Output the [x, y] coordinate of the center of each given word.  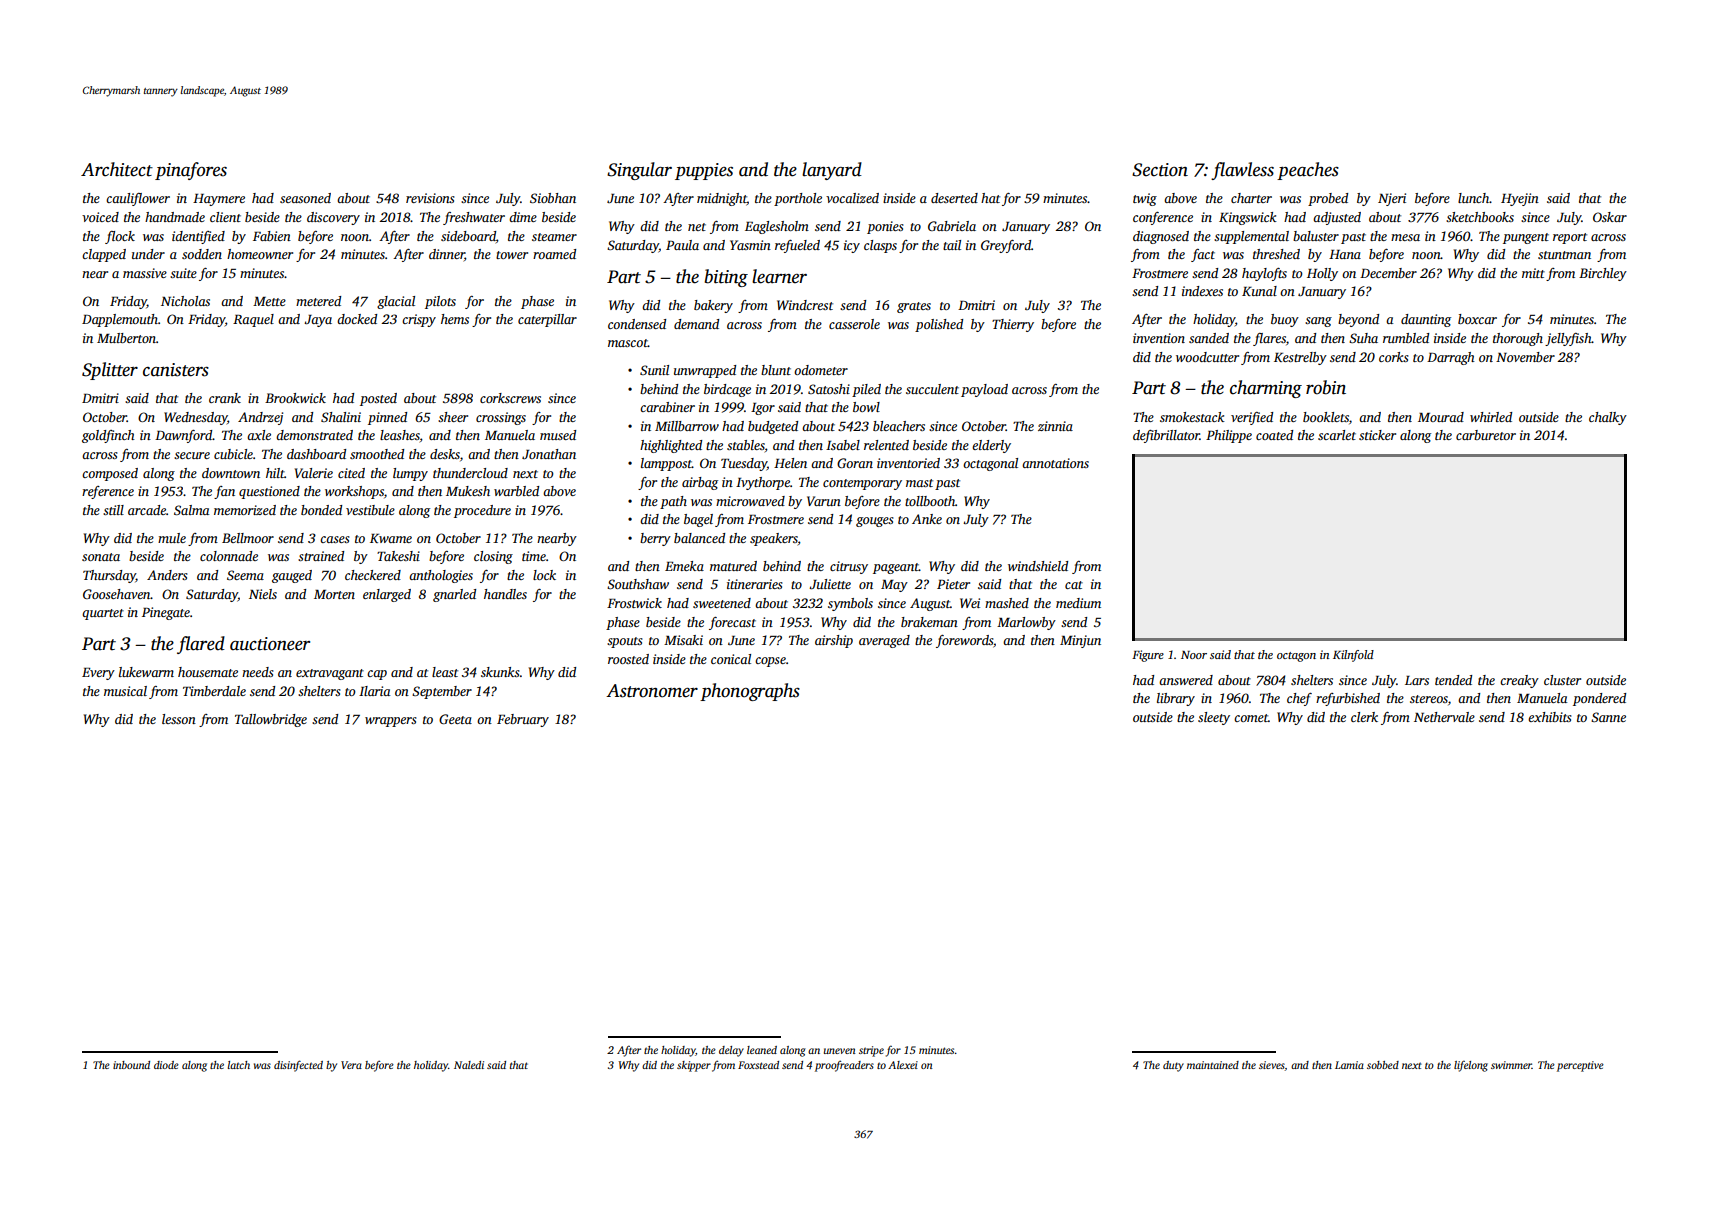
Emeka [684, 566]
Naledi [469, 1065]
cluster [1562, 680]
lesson [179, 719]
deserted [954, 198]
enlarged [387, 595]
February [523, 720]
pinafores [191, 171]
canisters [176, 370]
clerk [1364, 717]
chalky [1608, 418]
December [1388, 273]
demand [696, 324]
